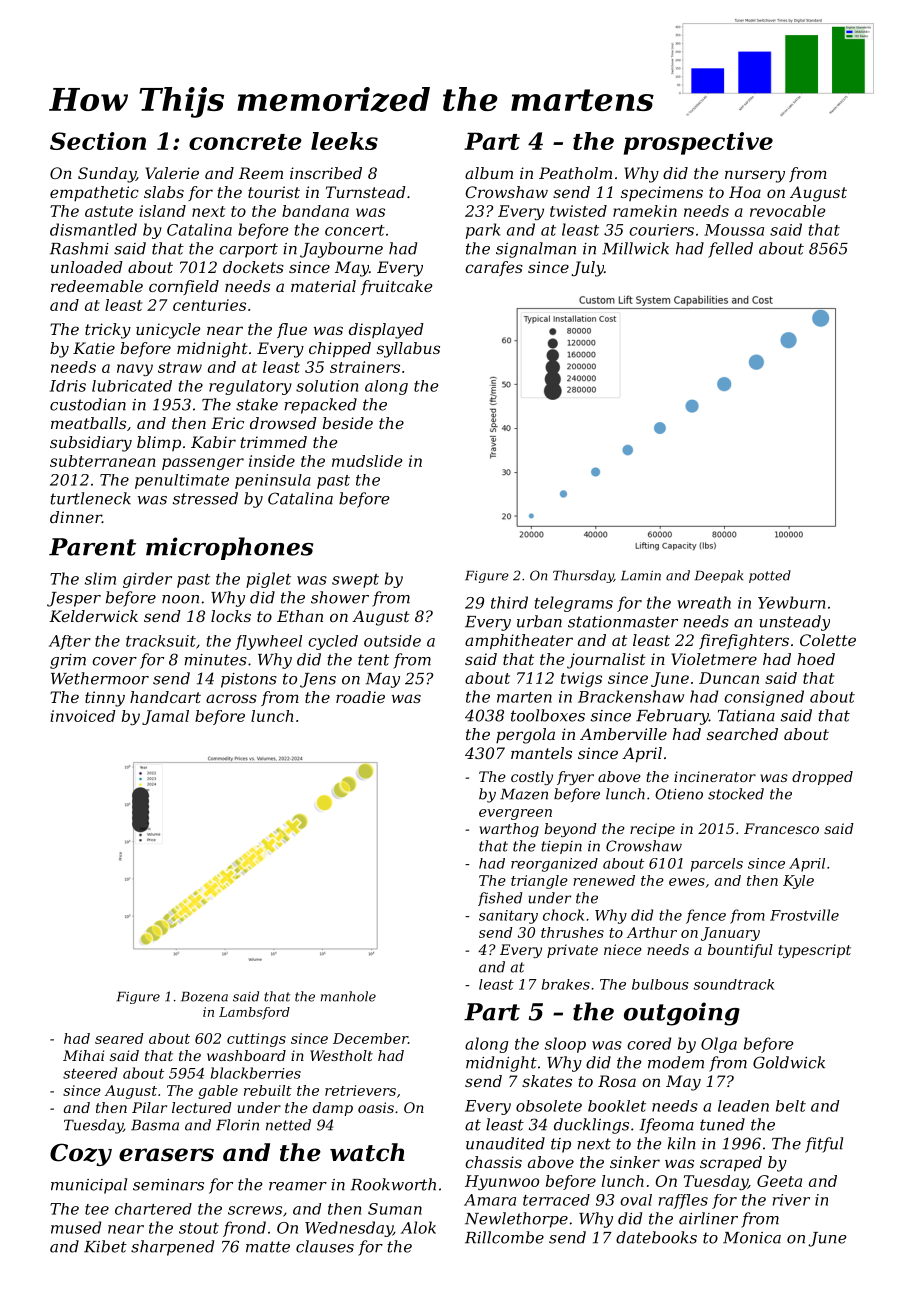 The height and width of the screenshot is (1316, 908). Describe the element at coordinates (165, 717) in the screenshot. I see `Jamal` at that location.
